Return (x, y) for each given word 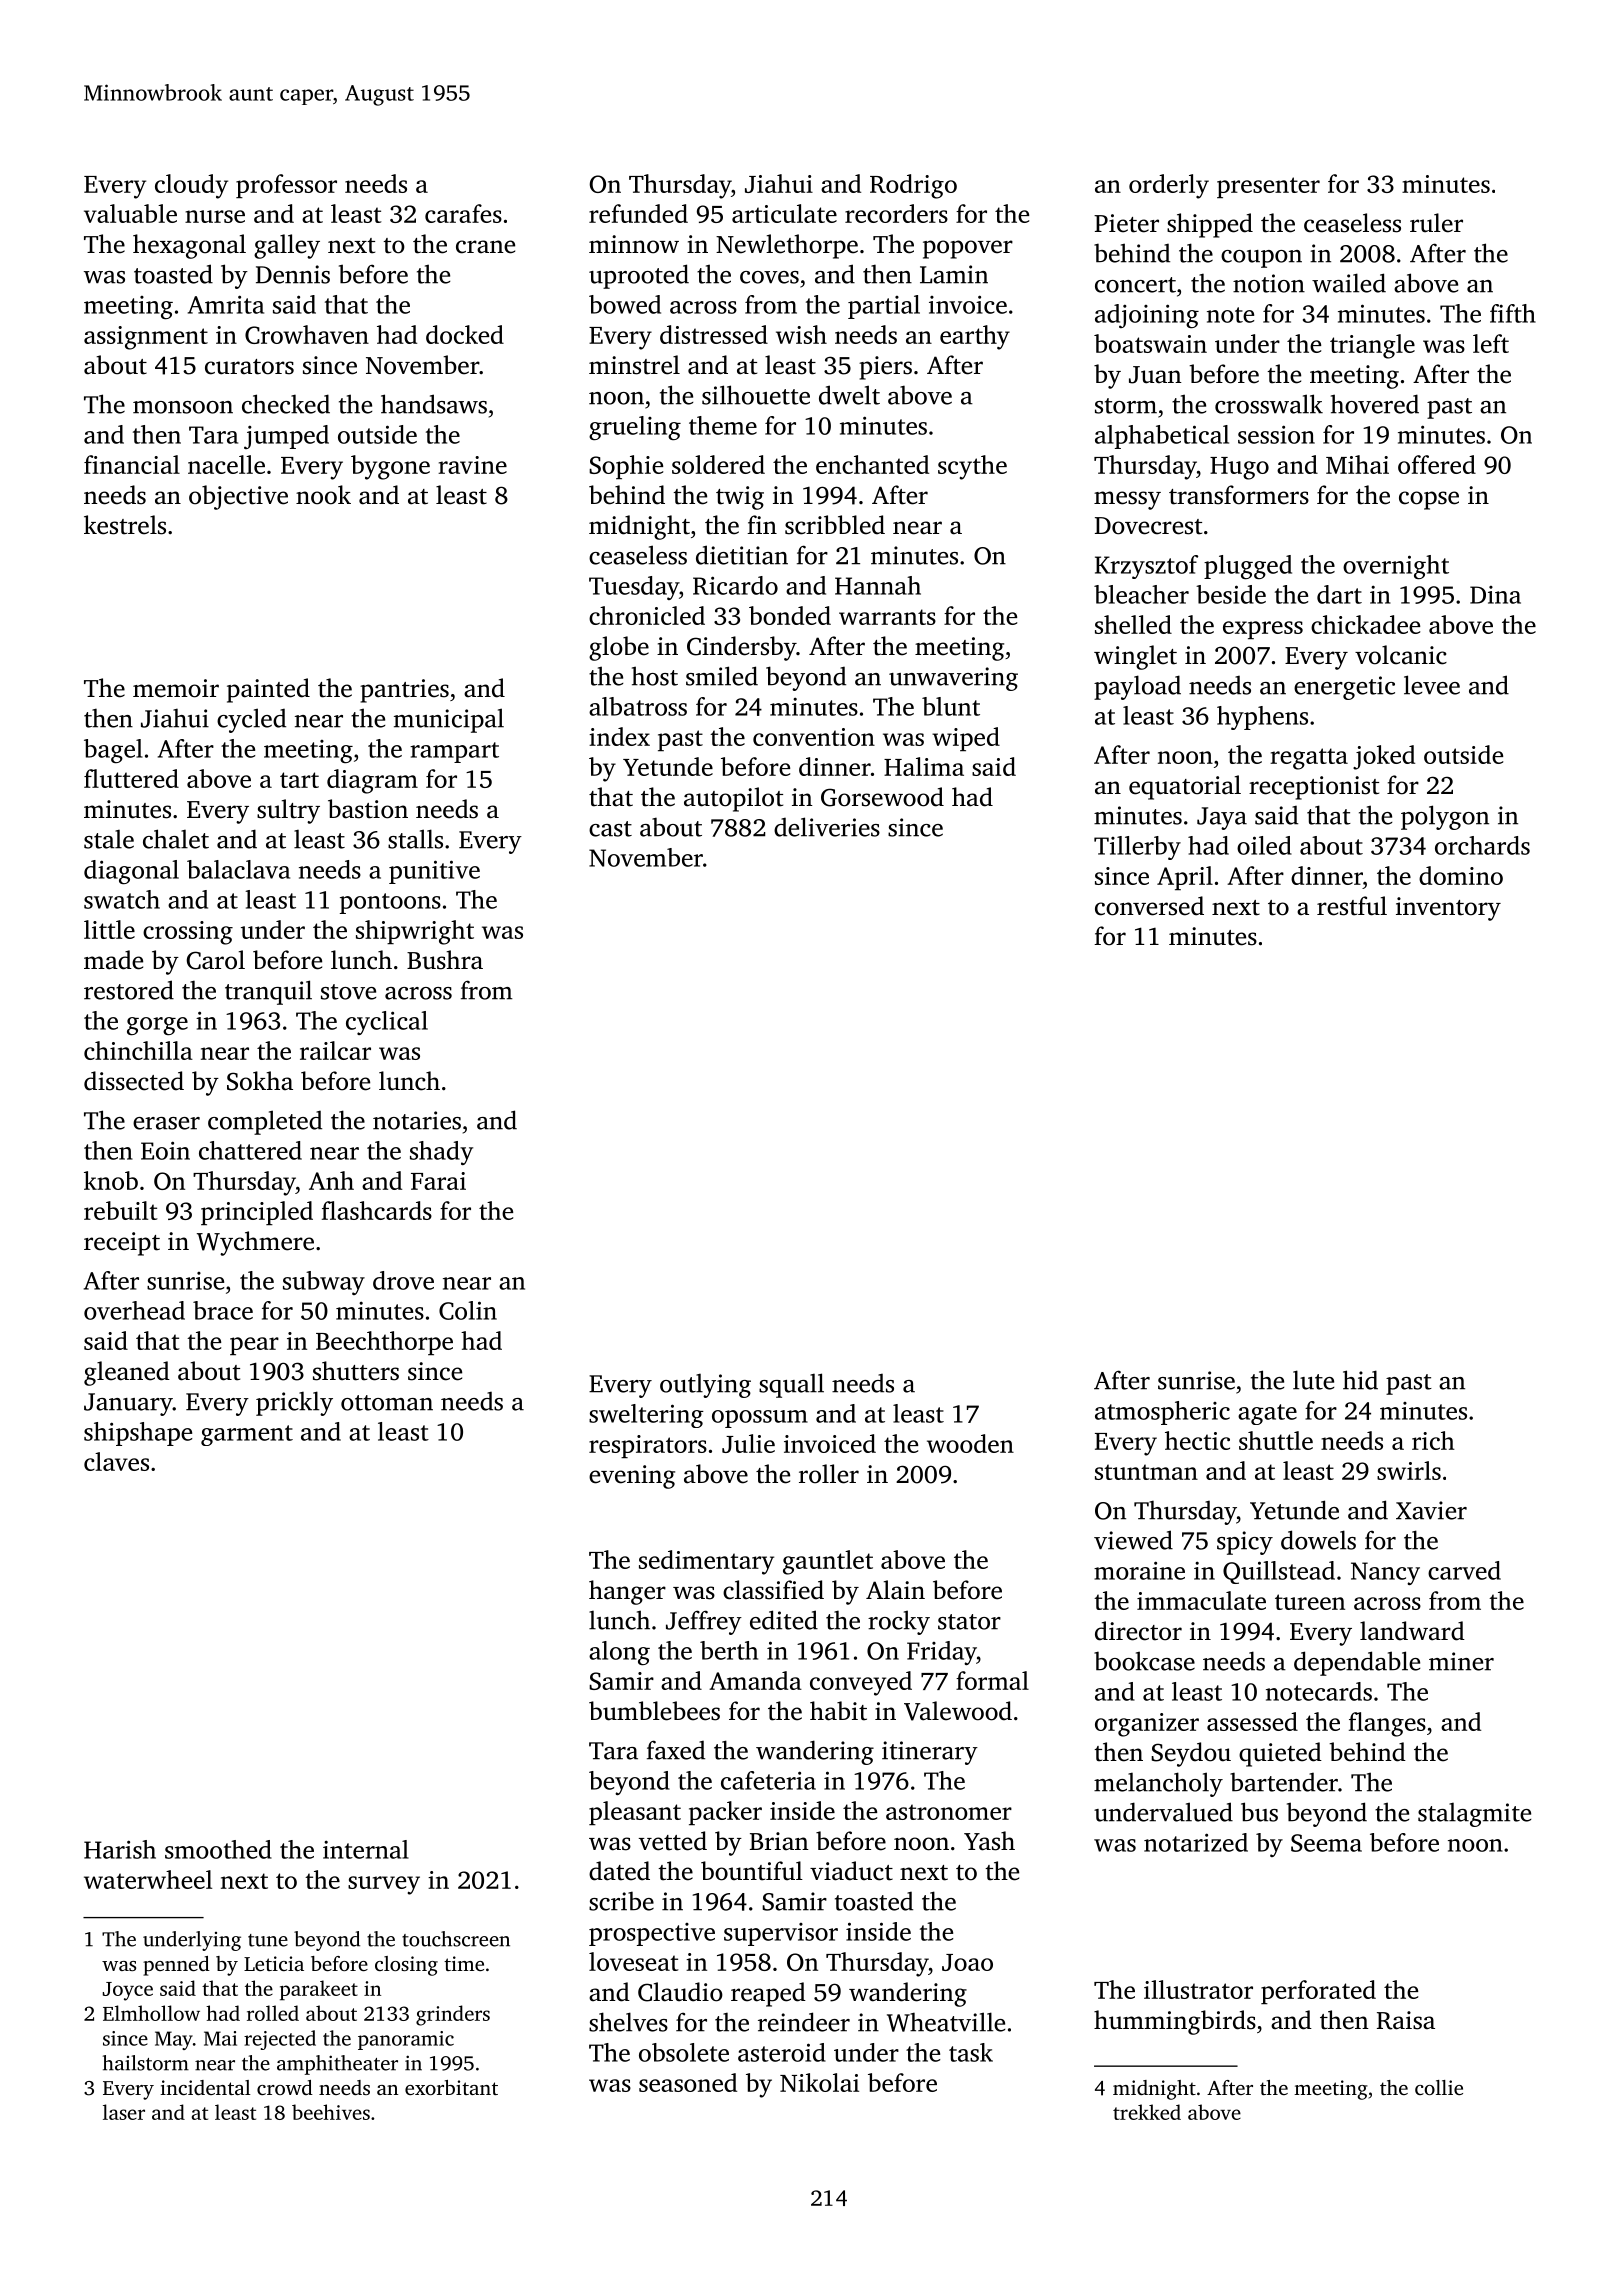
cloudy (191, 186)
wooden (970, 1443)
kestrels (125, 525)
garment (247, 1435)
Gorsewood (882, 797)
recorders (896, 213)
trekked (1147, 2112)
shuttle (1276, 1440)
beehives (331, 2112)
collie (1439, 2087)
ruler (1436, 223)
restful (1352, 906)
